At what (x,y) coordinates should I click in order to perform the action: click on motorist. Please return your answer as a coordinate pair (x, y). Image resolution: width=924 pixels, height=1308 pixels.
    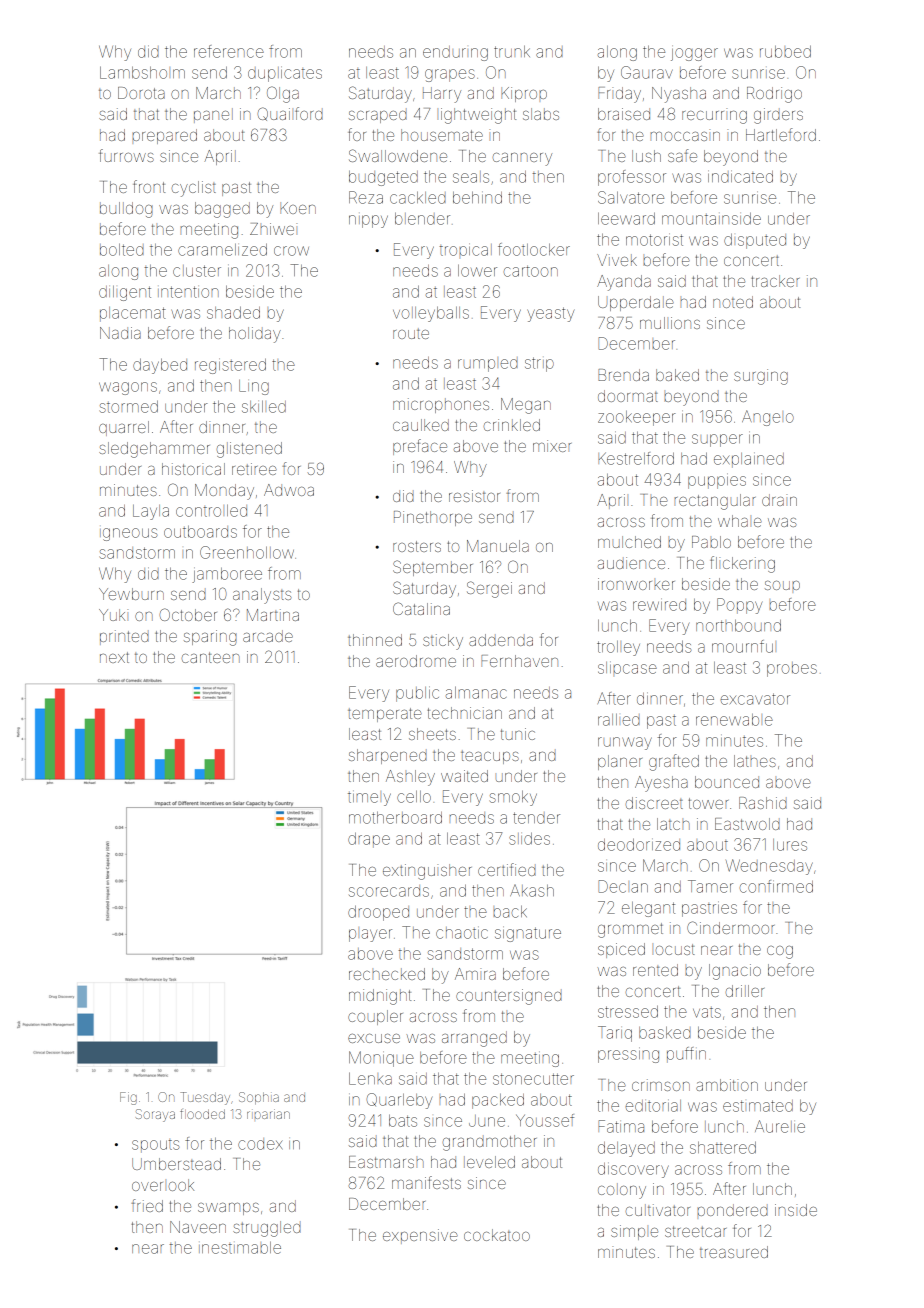
    Looking at the image, I should click on (654, 239).
